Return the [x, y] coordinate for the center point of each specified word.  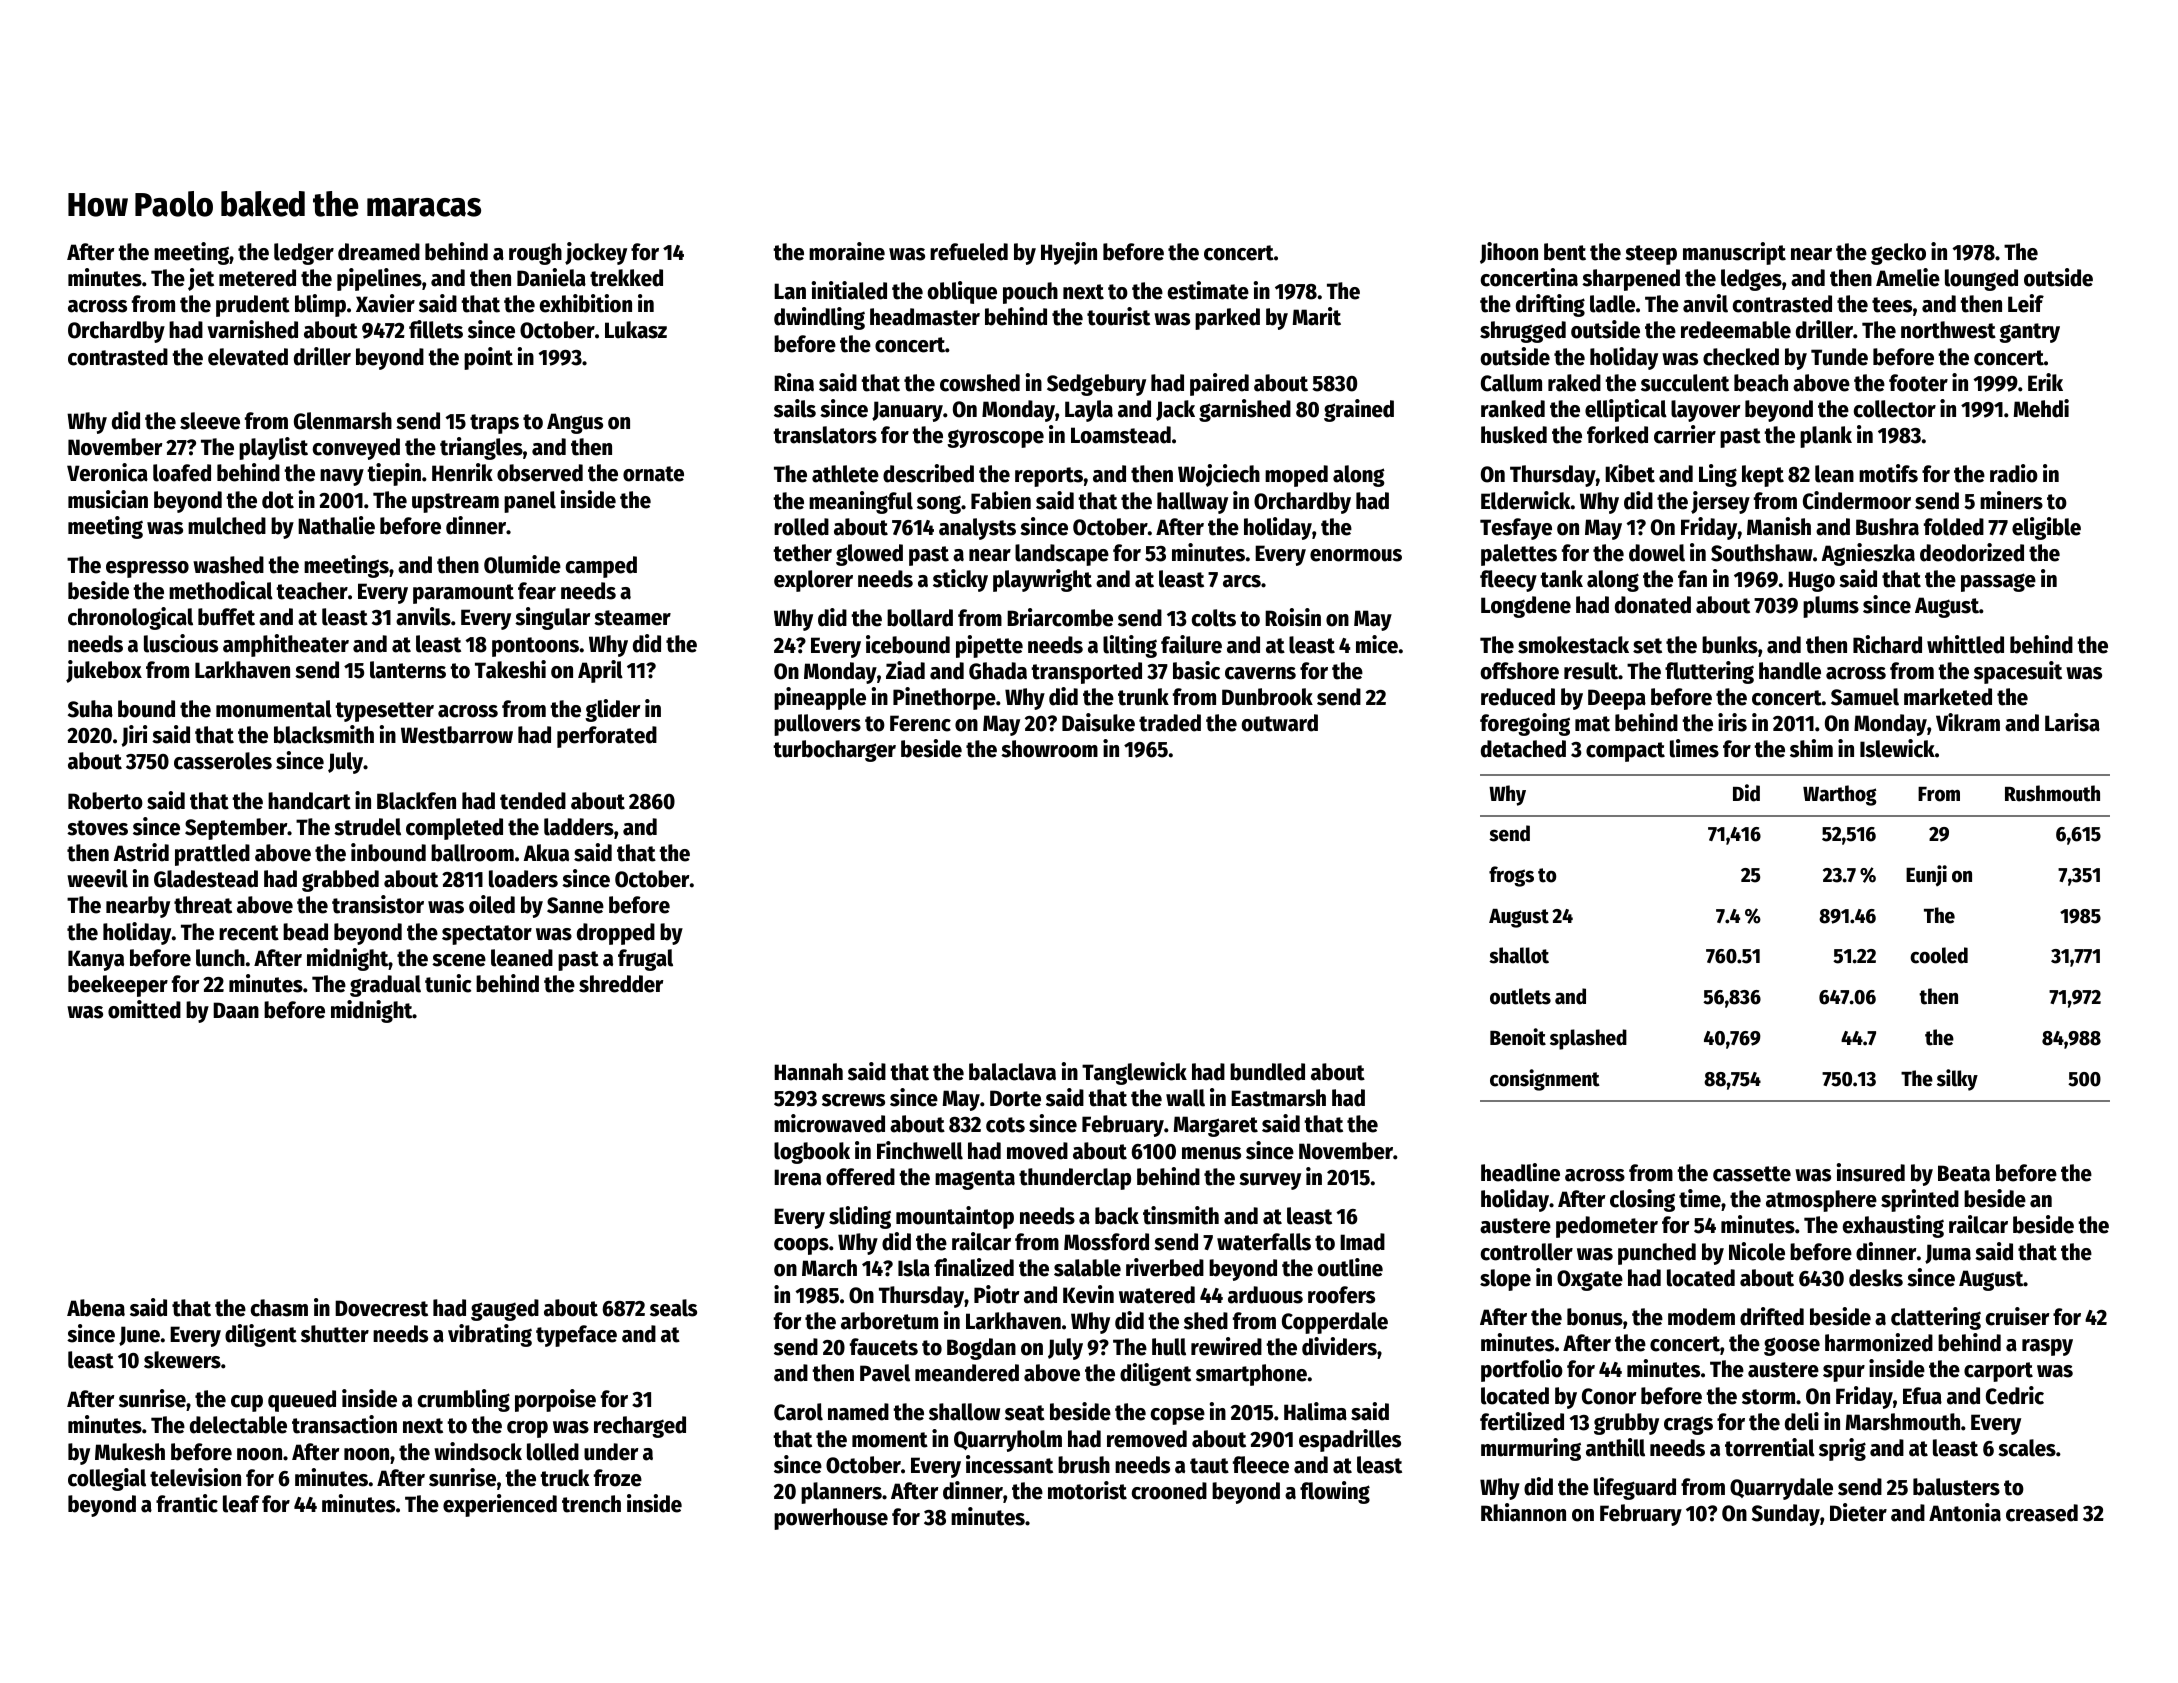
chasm [279, 1308]
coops [801, 1246]
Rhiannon [1523, 1512]
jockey [596, 253]
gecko [1898, 254]
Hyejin [1069, 253]
